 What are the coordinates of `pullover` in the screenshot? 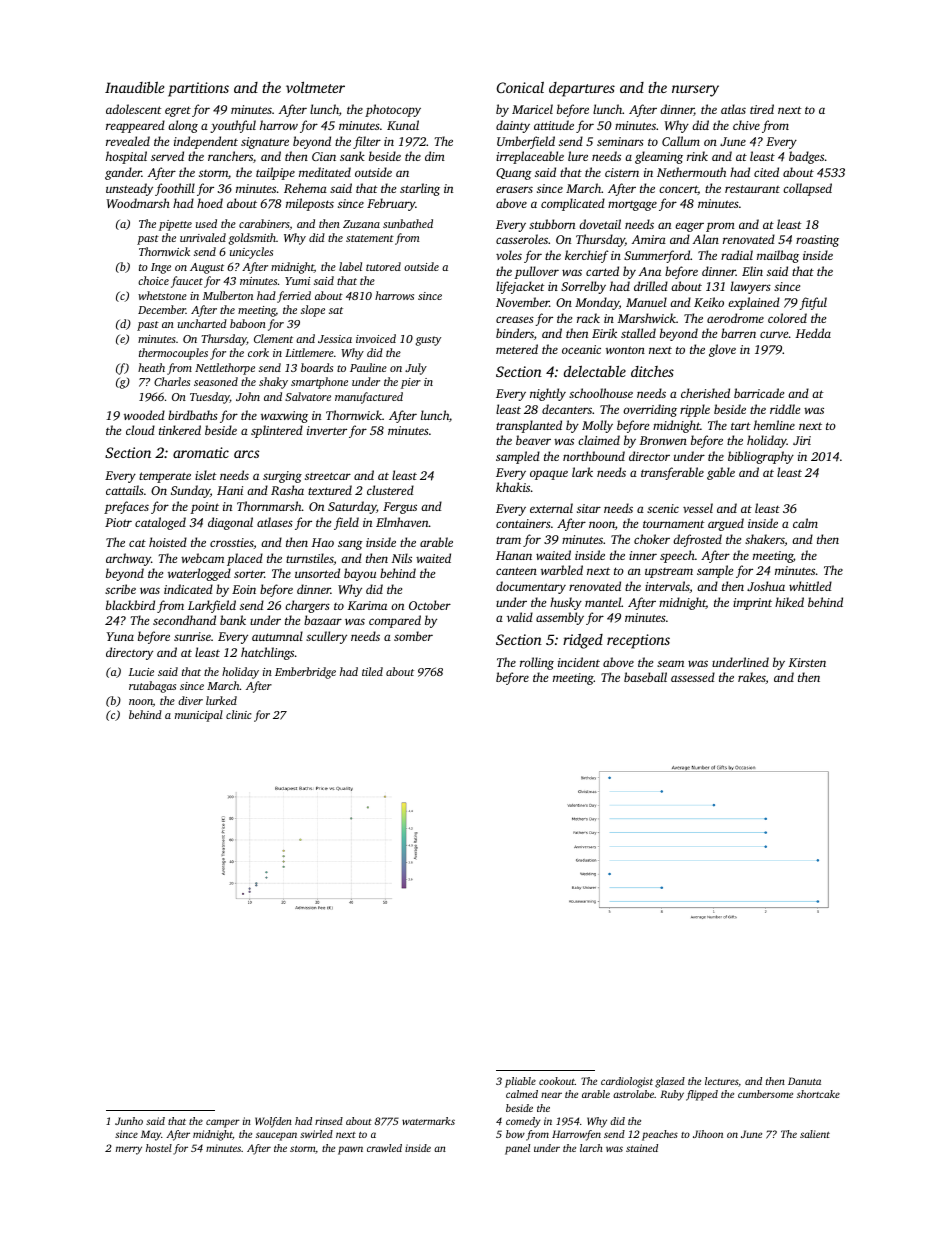 It's located at (537, 272).
